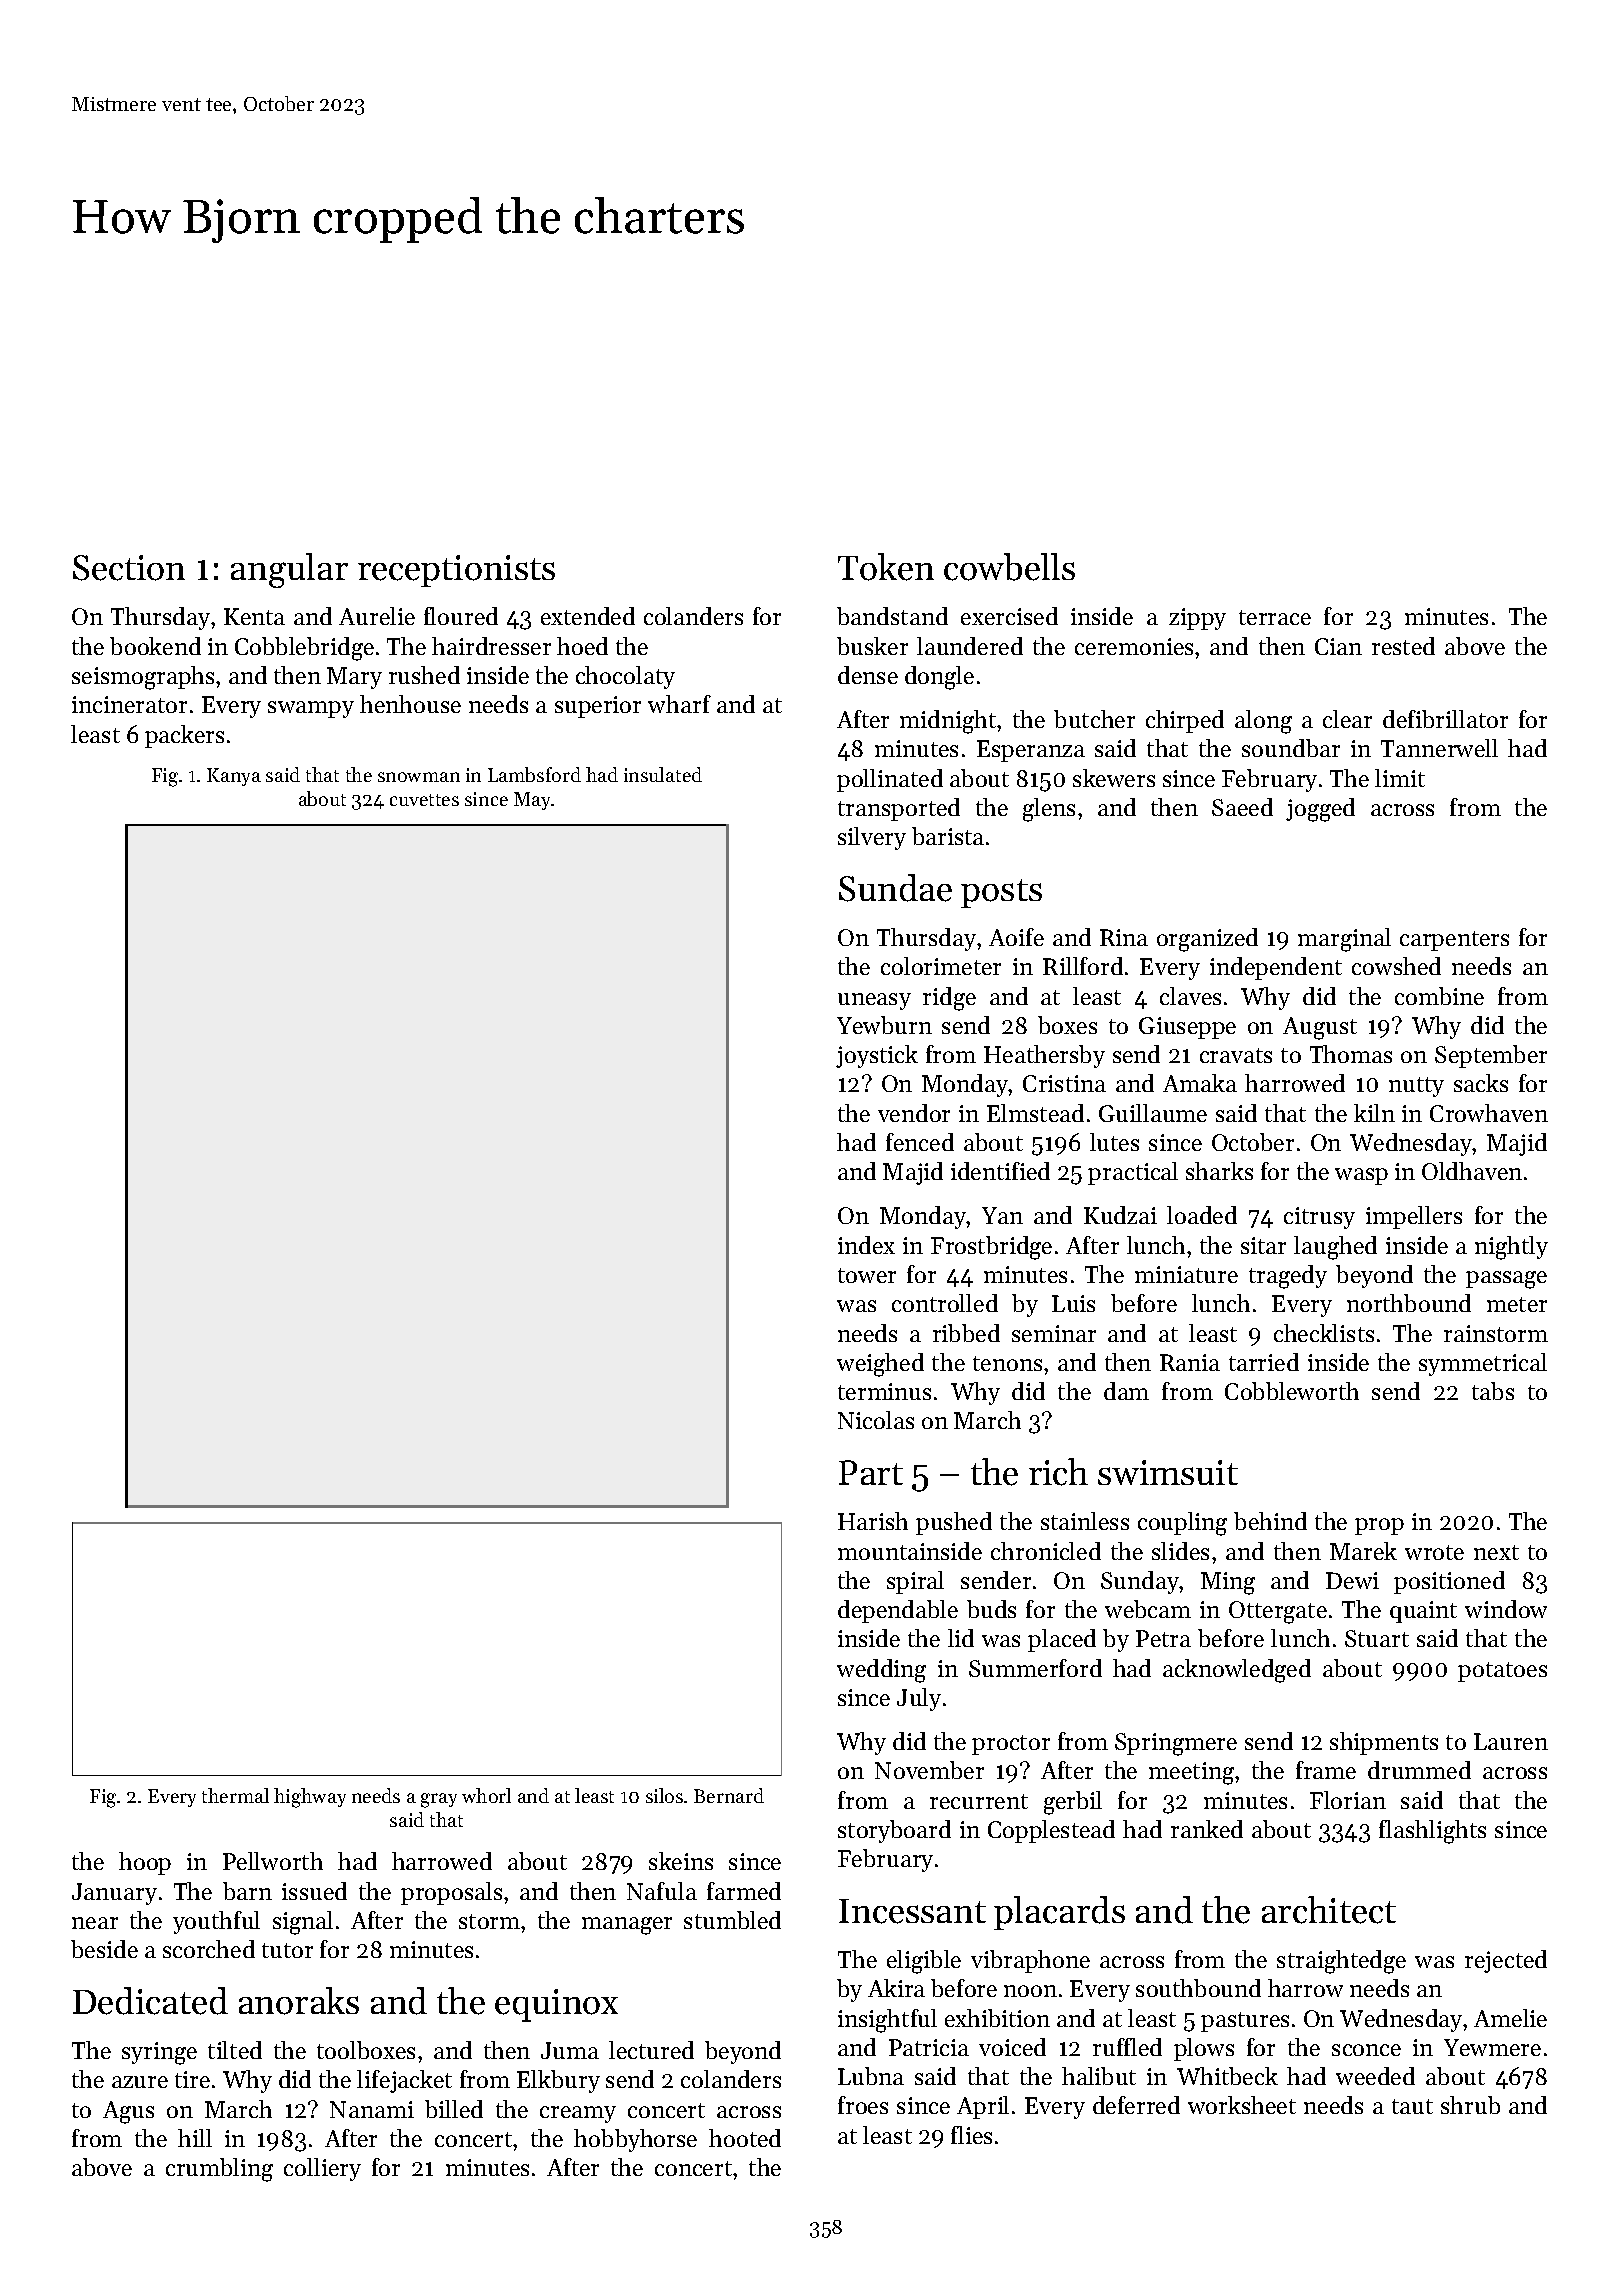  I want to click on Ming, so click(1228, 1583).
